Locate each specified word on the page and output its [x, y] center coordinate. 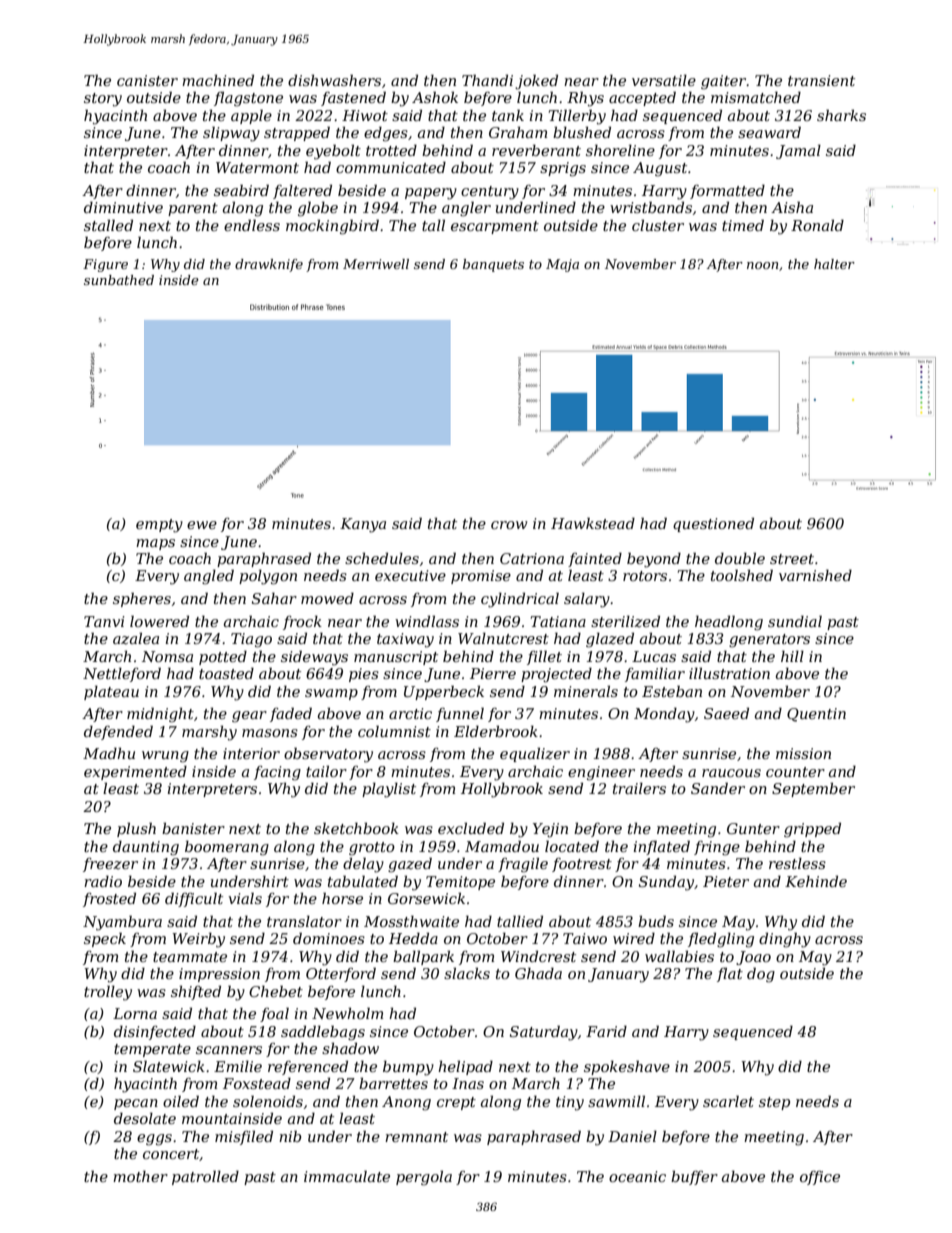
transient [821, 80]
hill [792, 656]
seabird [241, 190]
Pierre [493, 673]
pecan [136, 1104]
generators [769, 641]
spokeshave [627, 1067]
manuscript [396, 658]
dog [761, 975]
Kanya [363, 525]
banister [193, 828]
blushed [582, 132]
